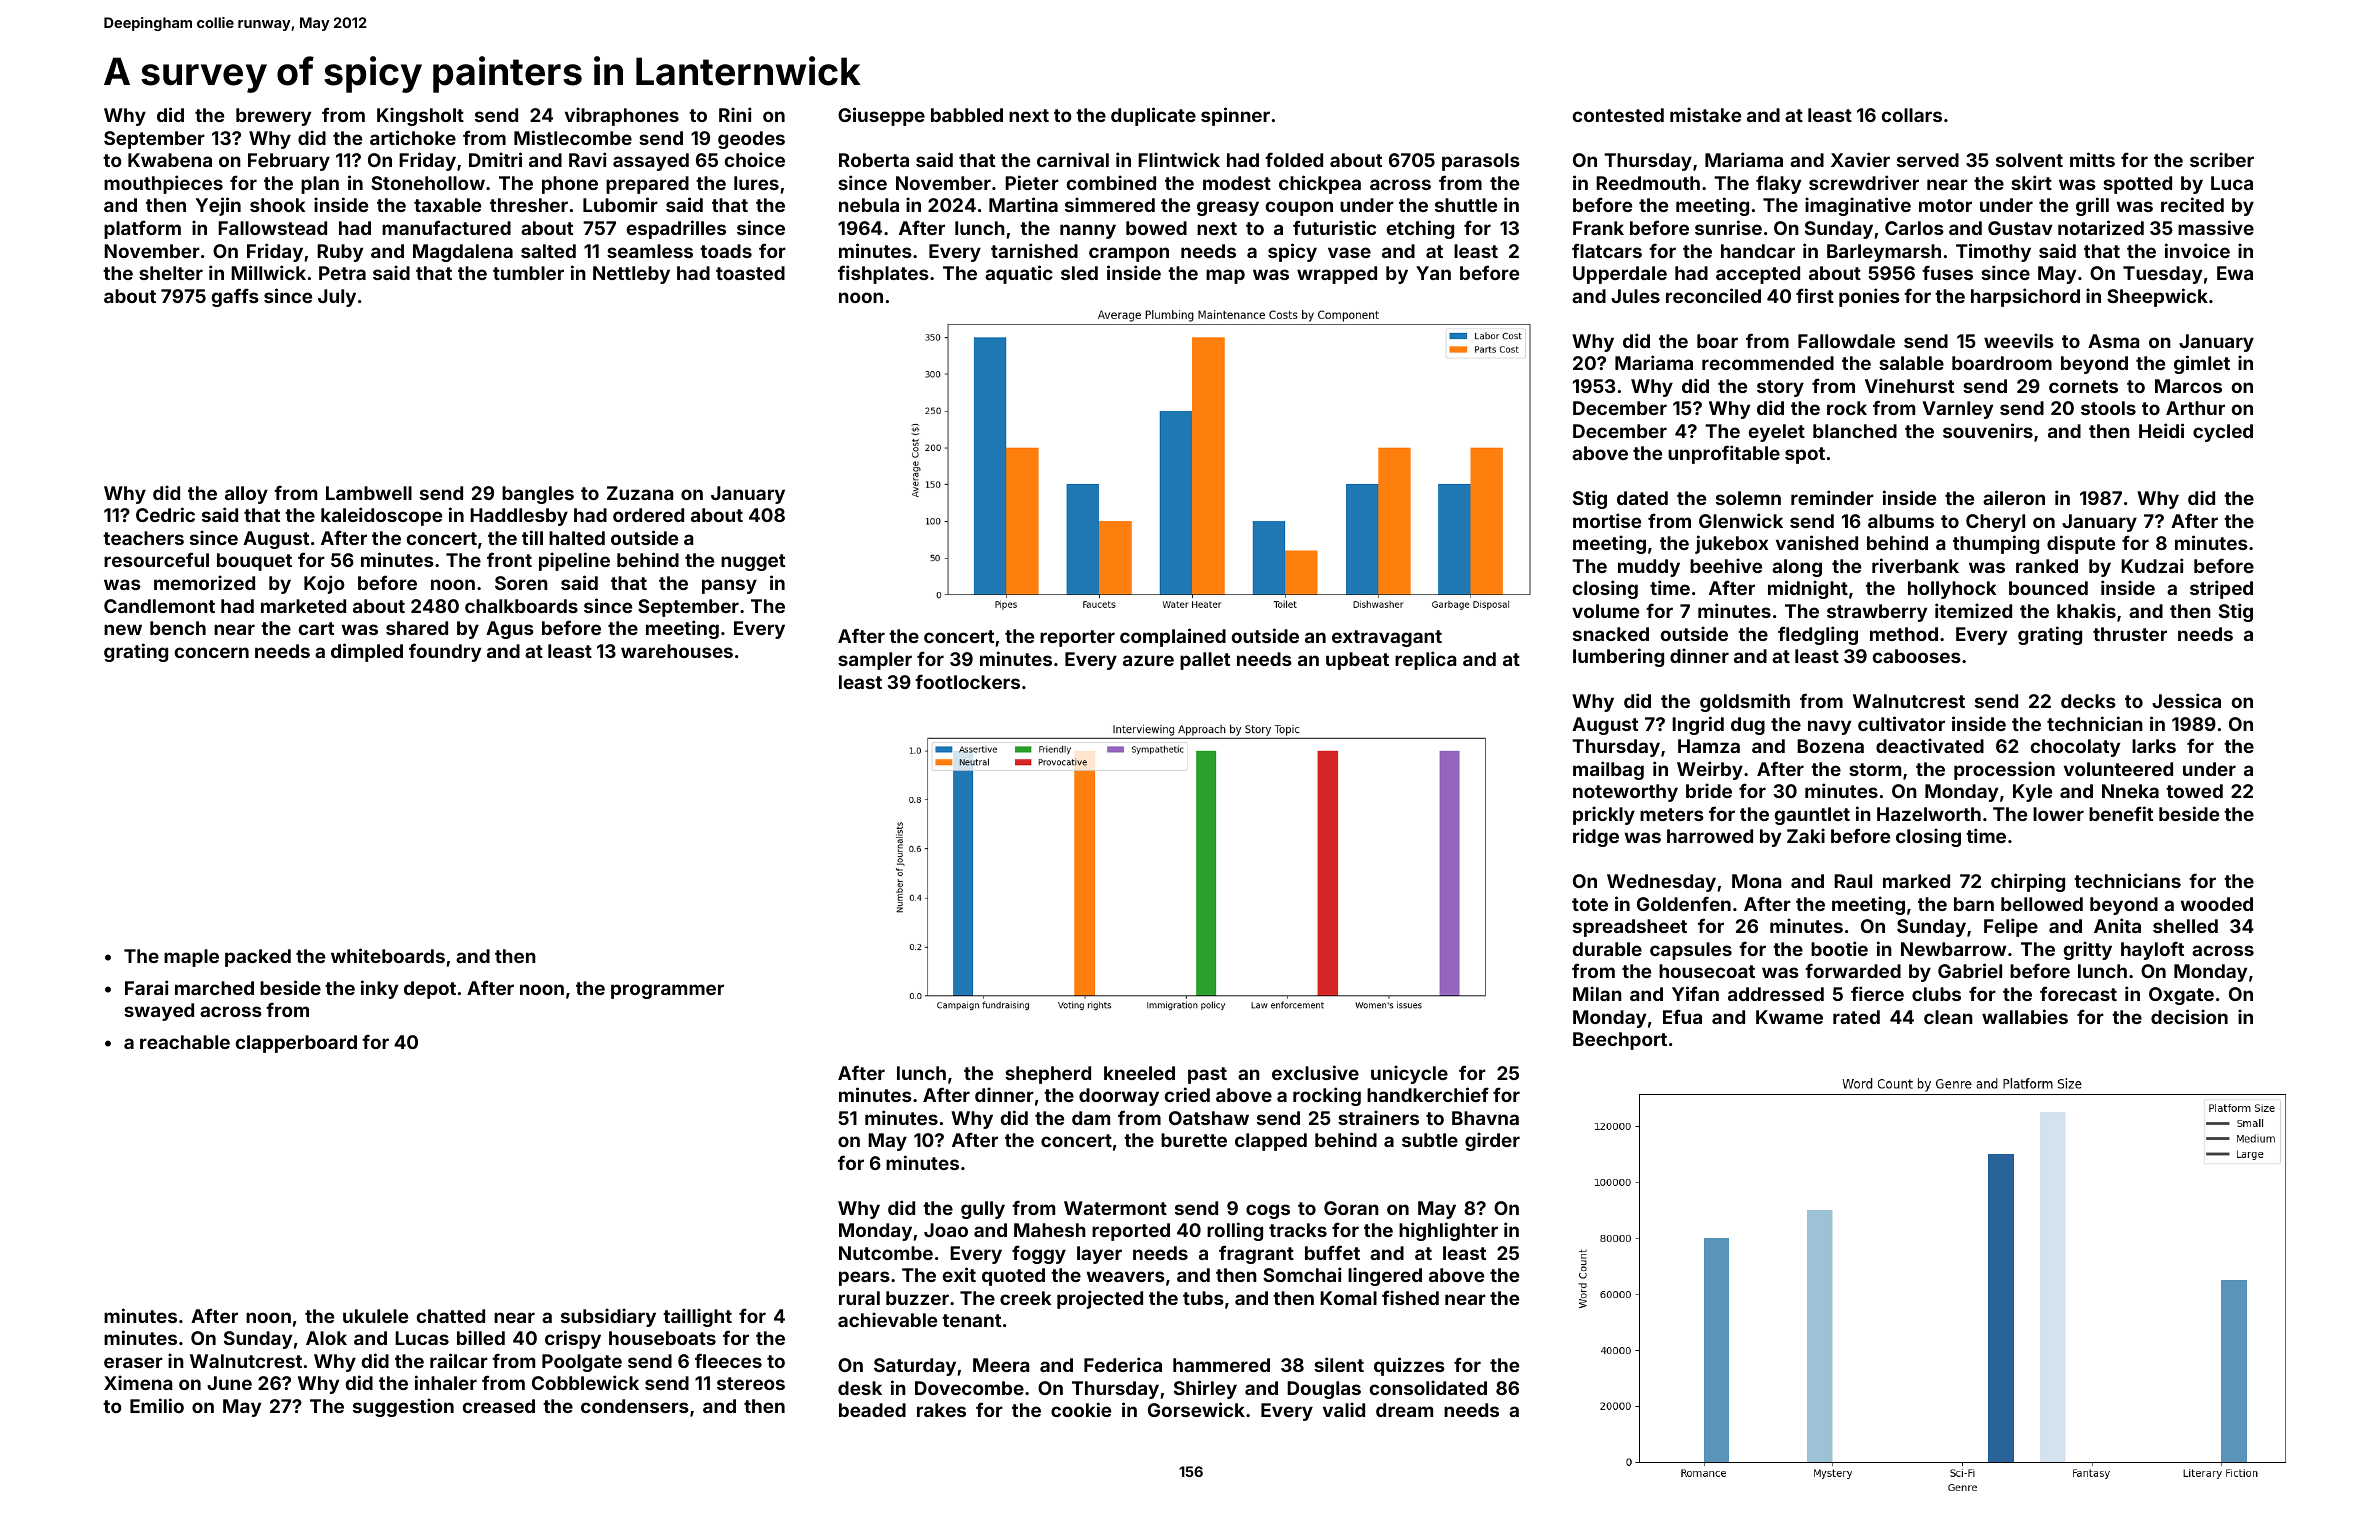  I want to click on Nneka, so click(2130, 791).
